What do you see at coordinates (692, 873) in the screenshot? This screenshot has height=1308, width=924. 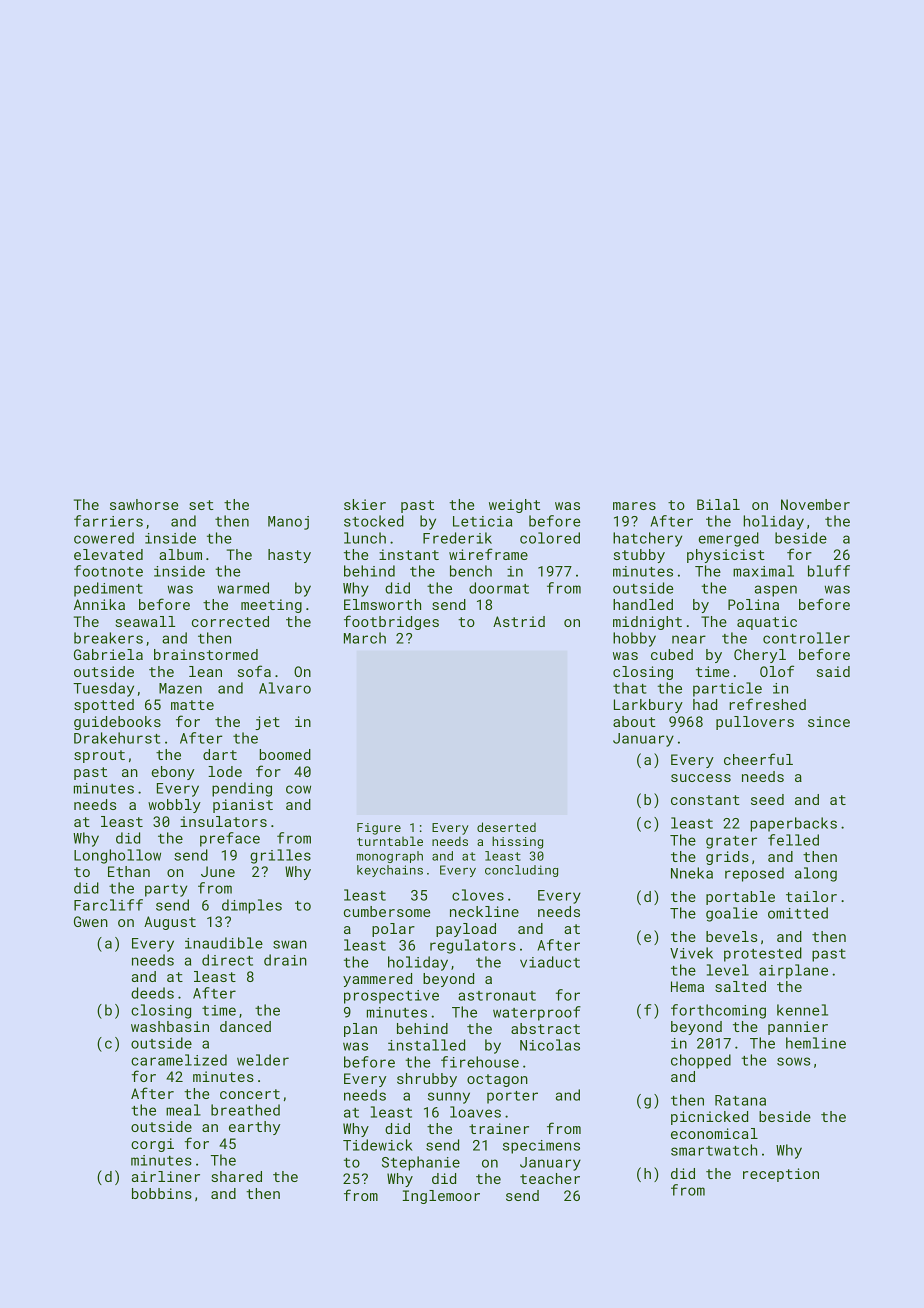 I see `Nneka` at bounding box center [692, 873].
